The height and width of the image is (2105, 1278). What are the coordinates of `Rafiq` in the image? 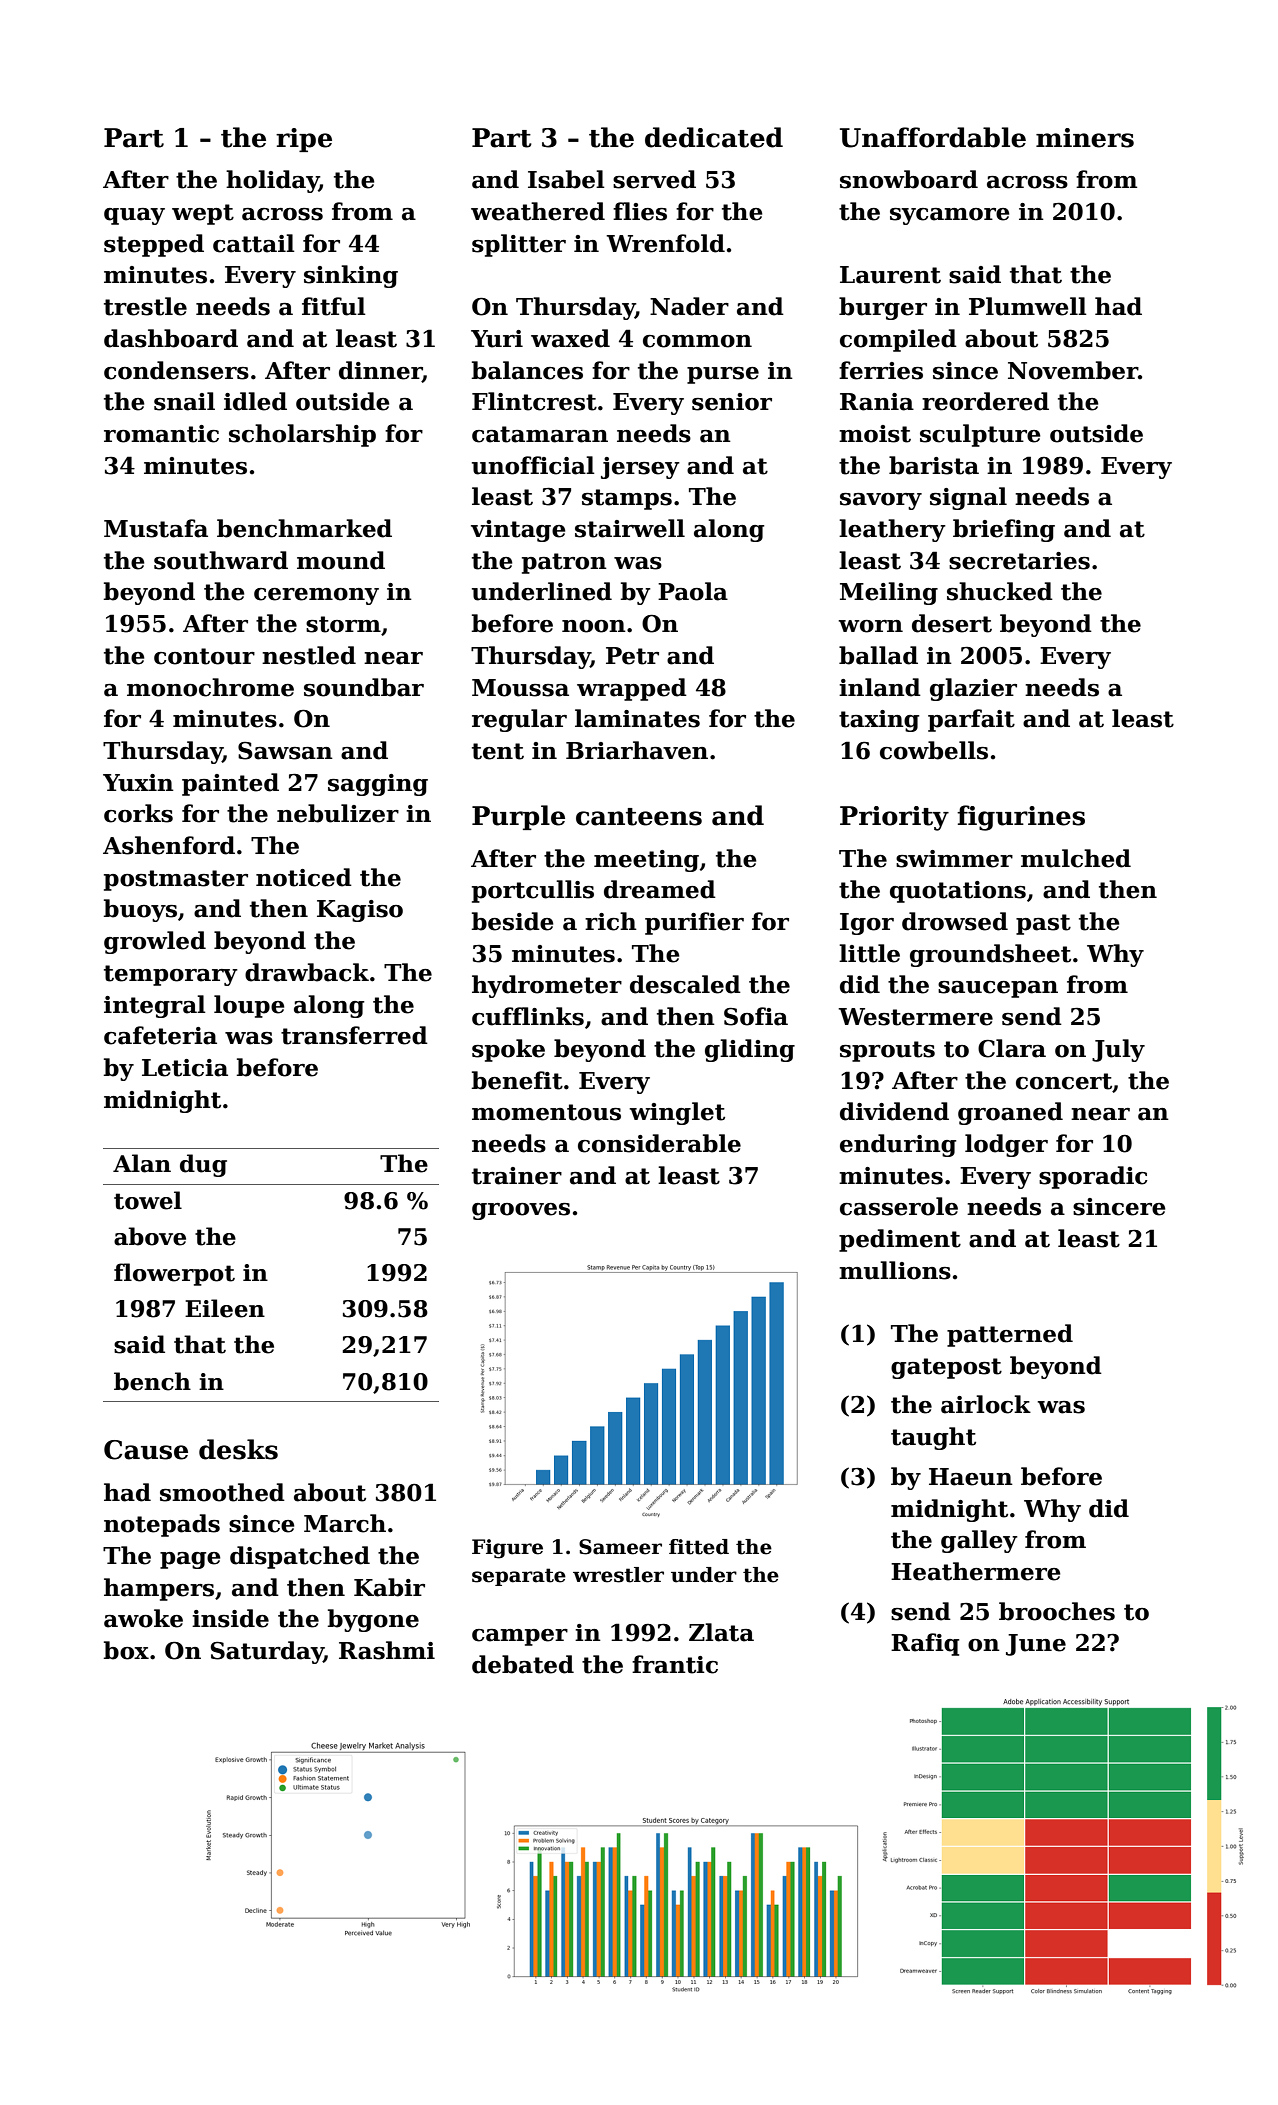 It's located at (925, 1644).
